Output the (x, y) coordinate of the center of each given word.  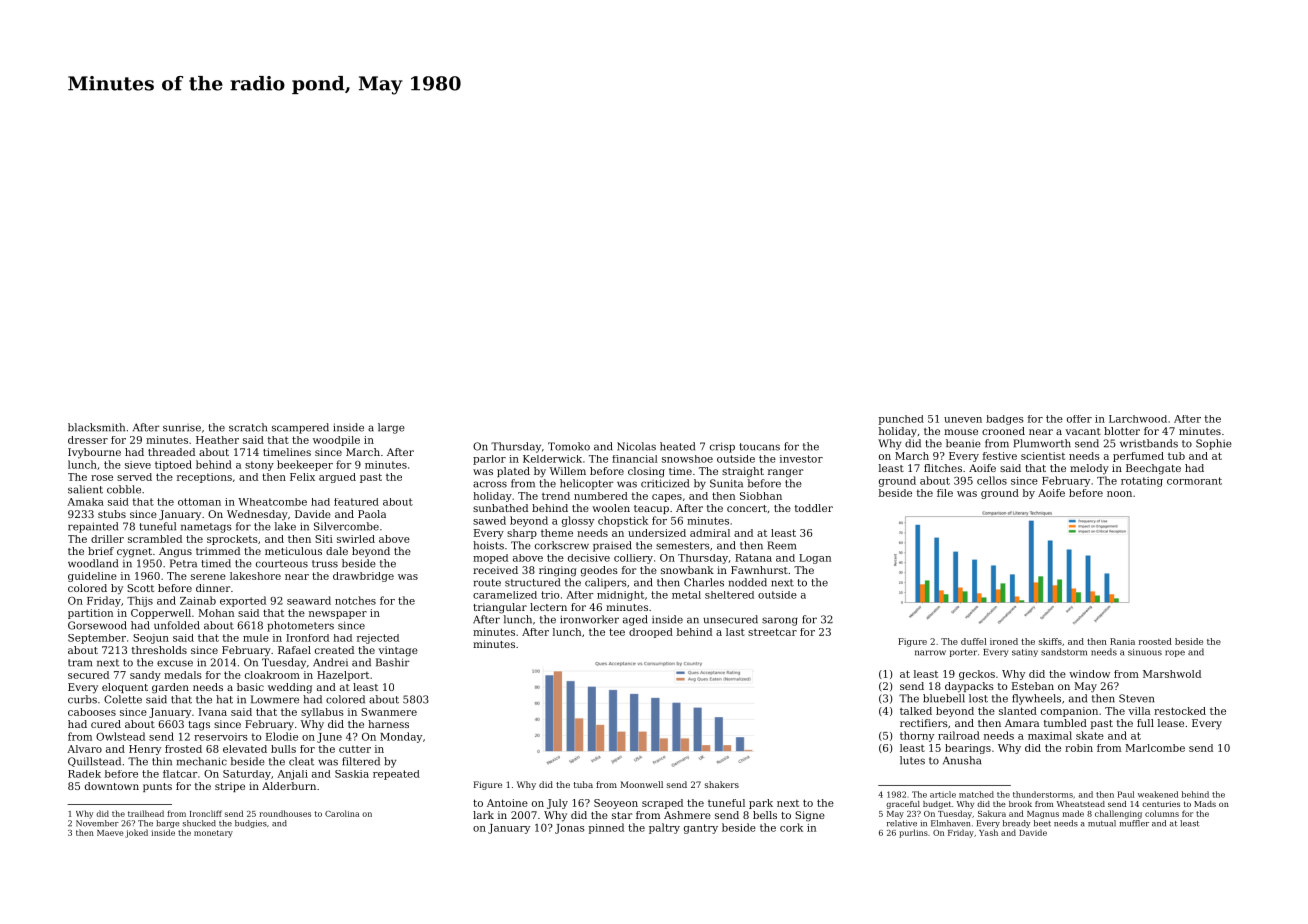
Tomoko (569, 446)
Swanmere (389, 712)
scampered (300, 428)
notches (355, 600)
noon (1119, 494)
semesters (683, 546)
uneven (963, 420)
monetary (213, 834)
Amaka (85, 502)
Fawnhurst (759, 570)
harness (388, 724)
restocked (1180, 711)
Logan (815, 559)
